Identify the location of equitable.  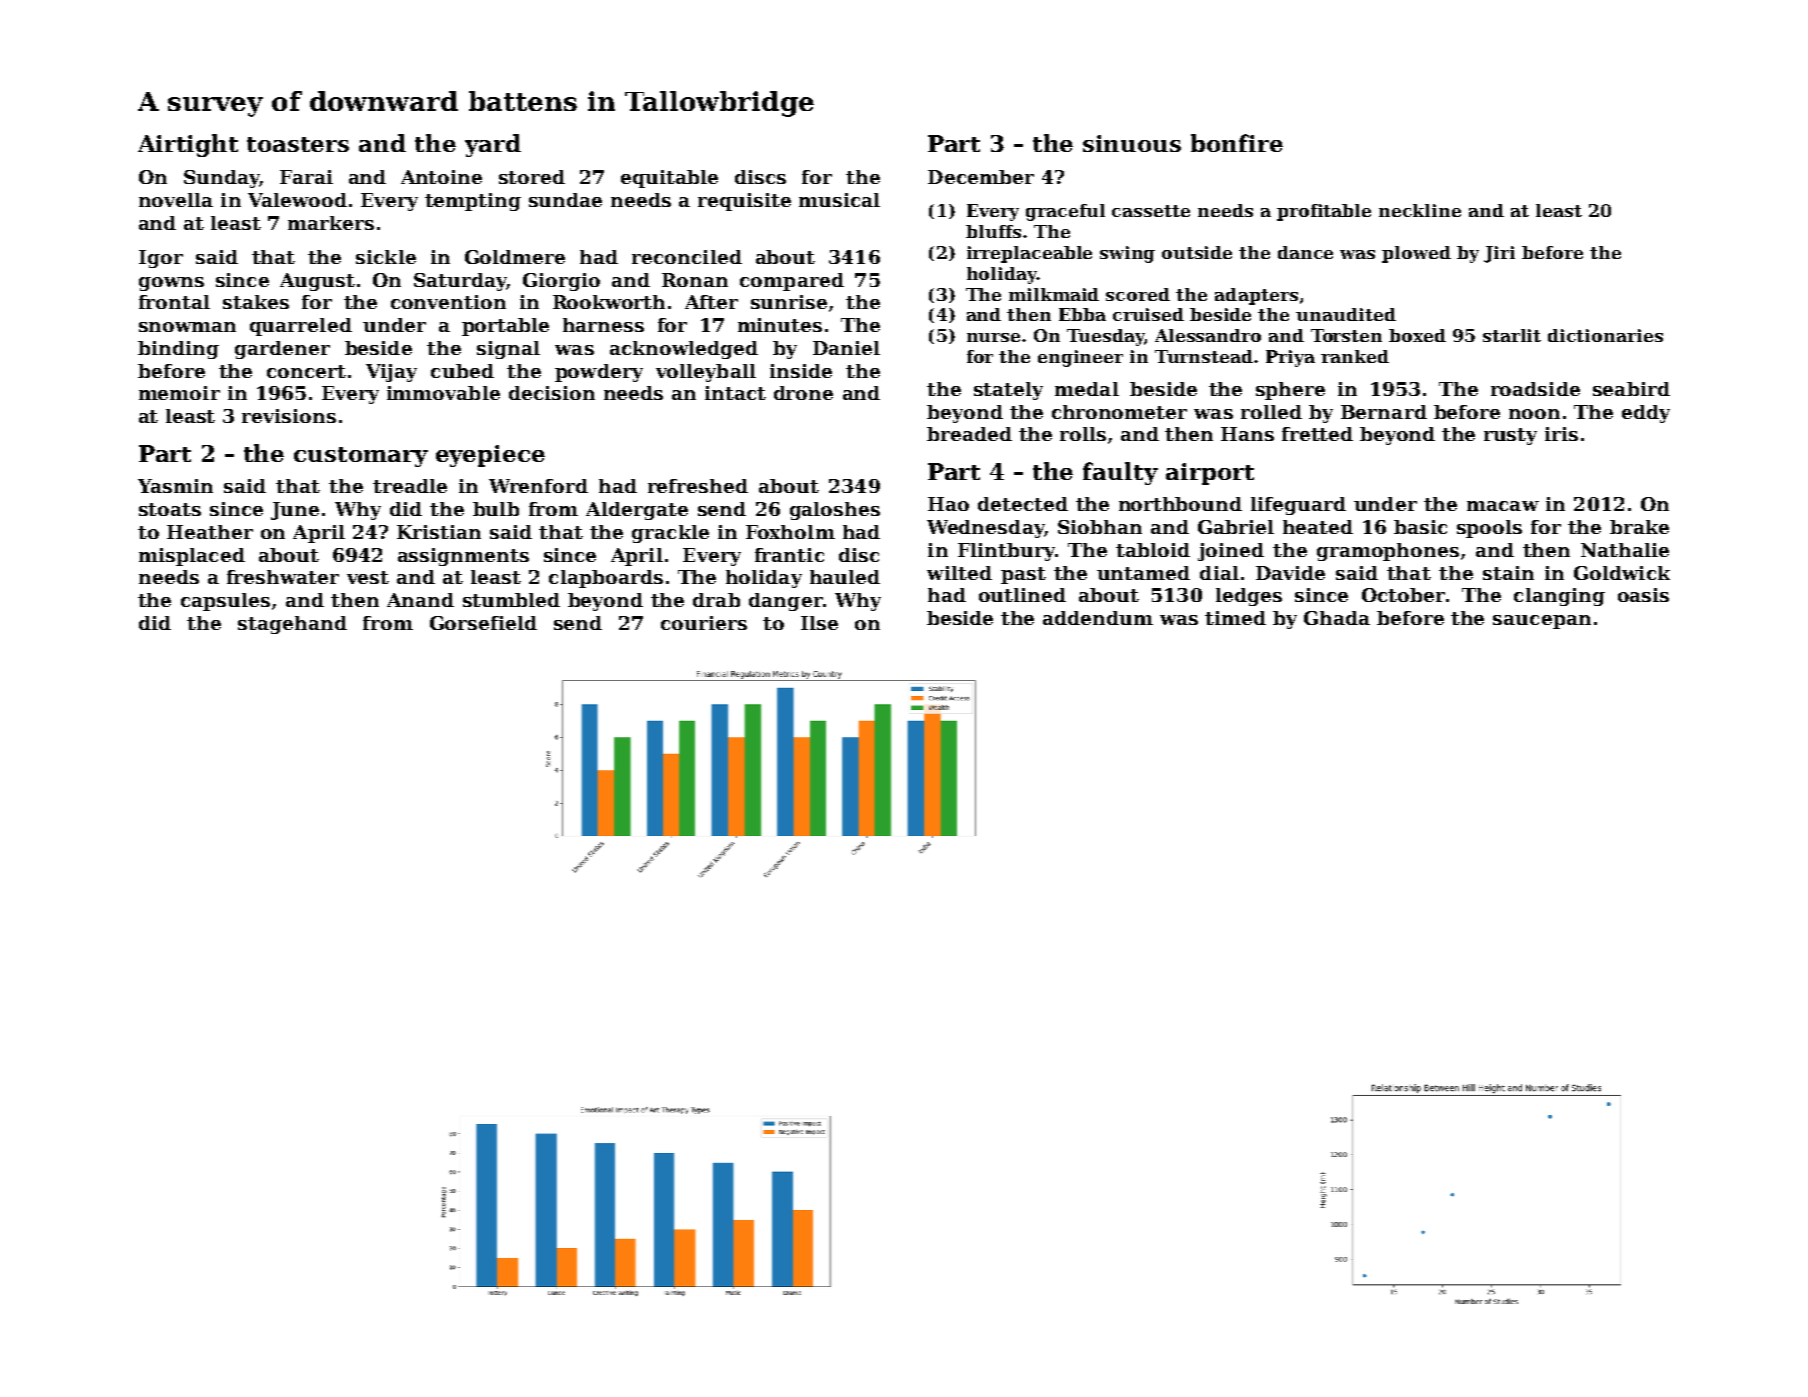
(669, 179).
